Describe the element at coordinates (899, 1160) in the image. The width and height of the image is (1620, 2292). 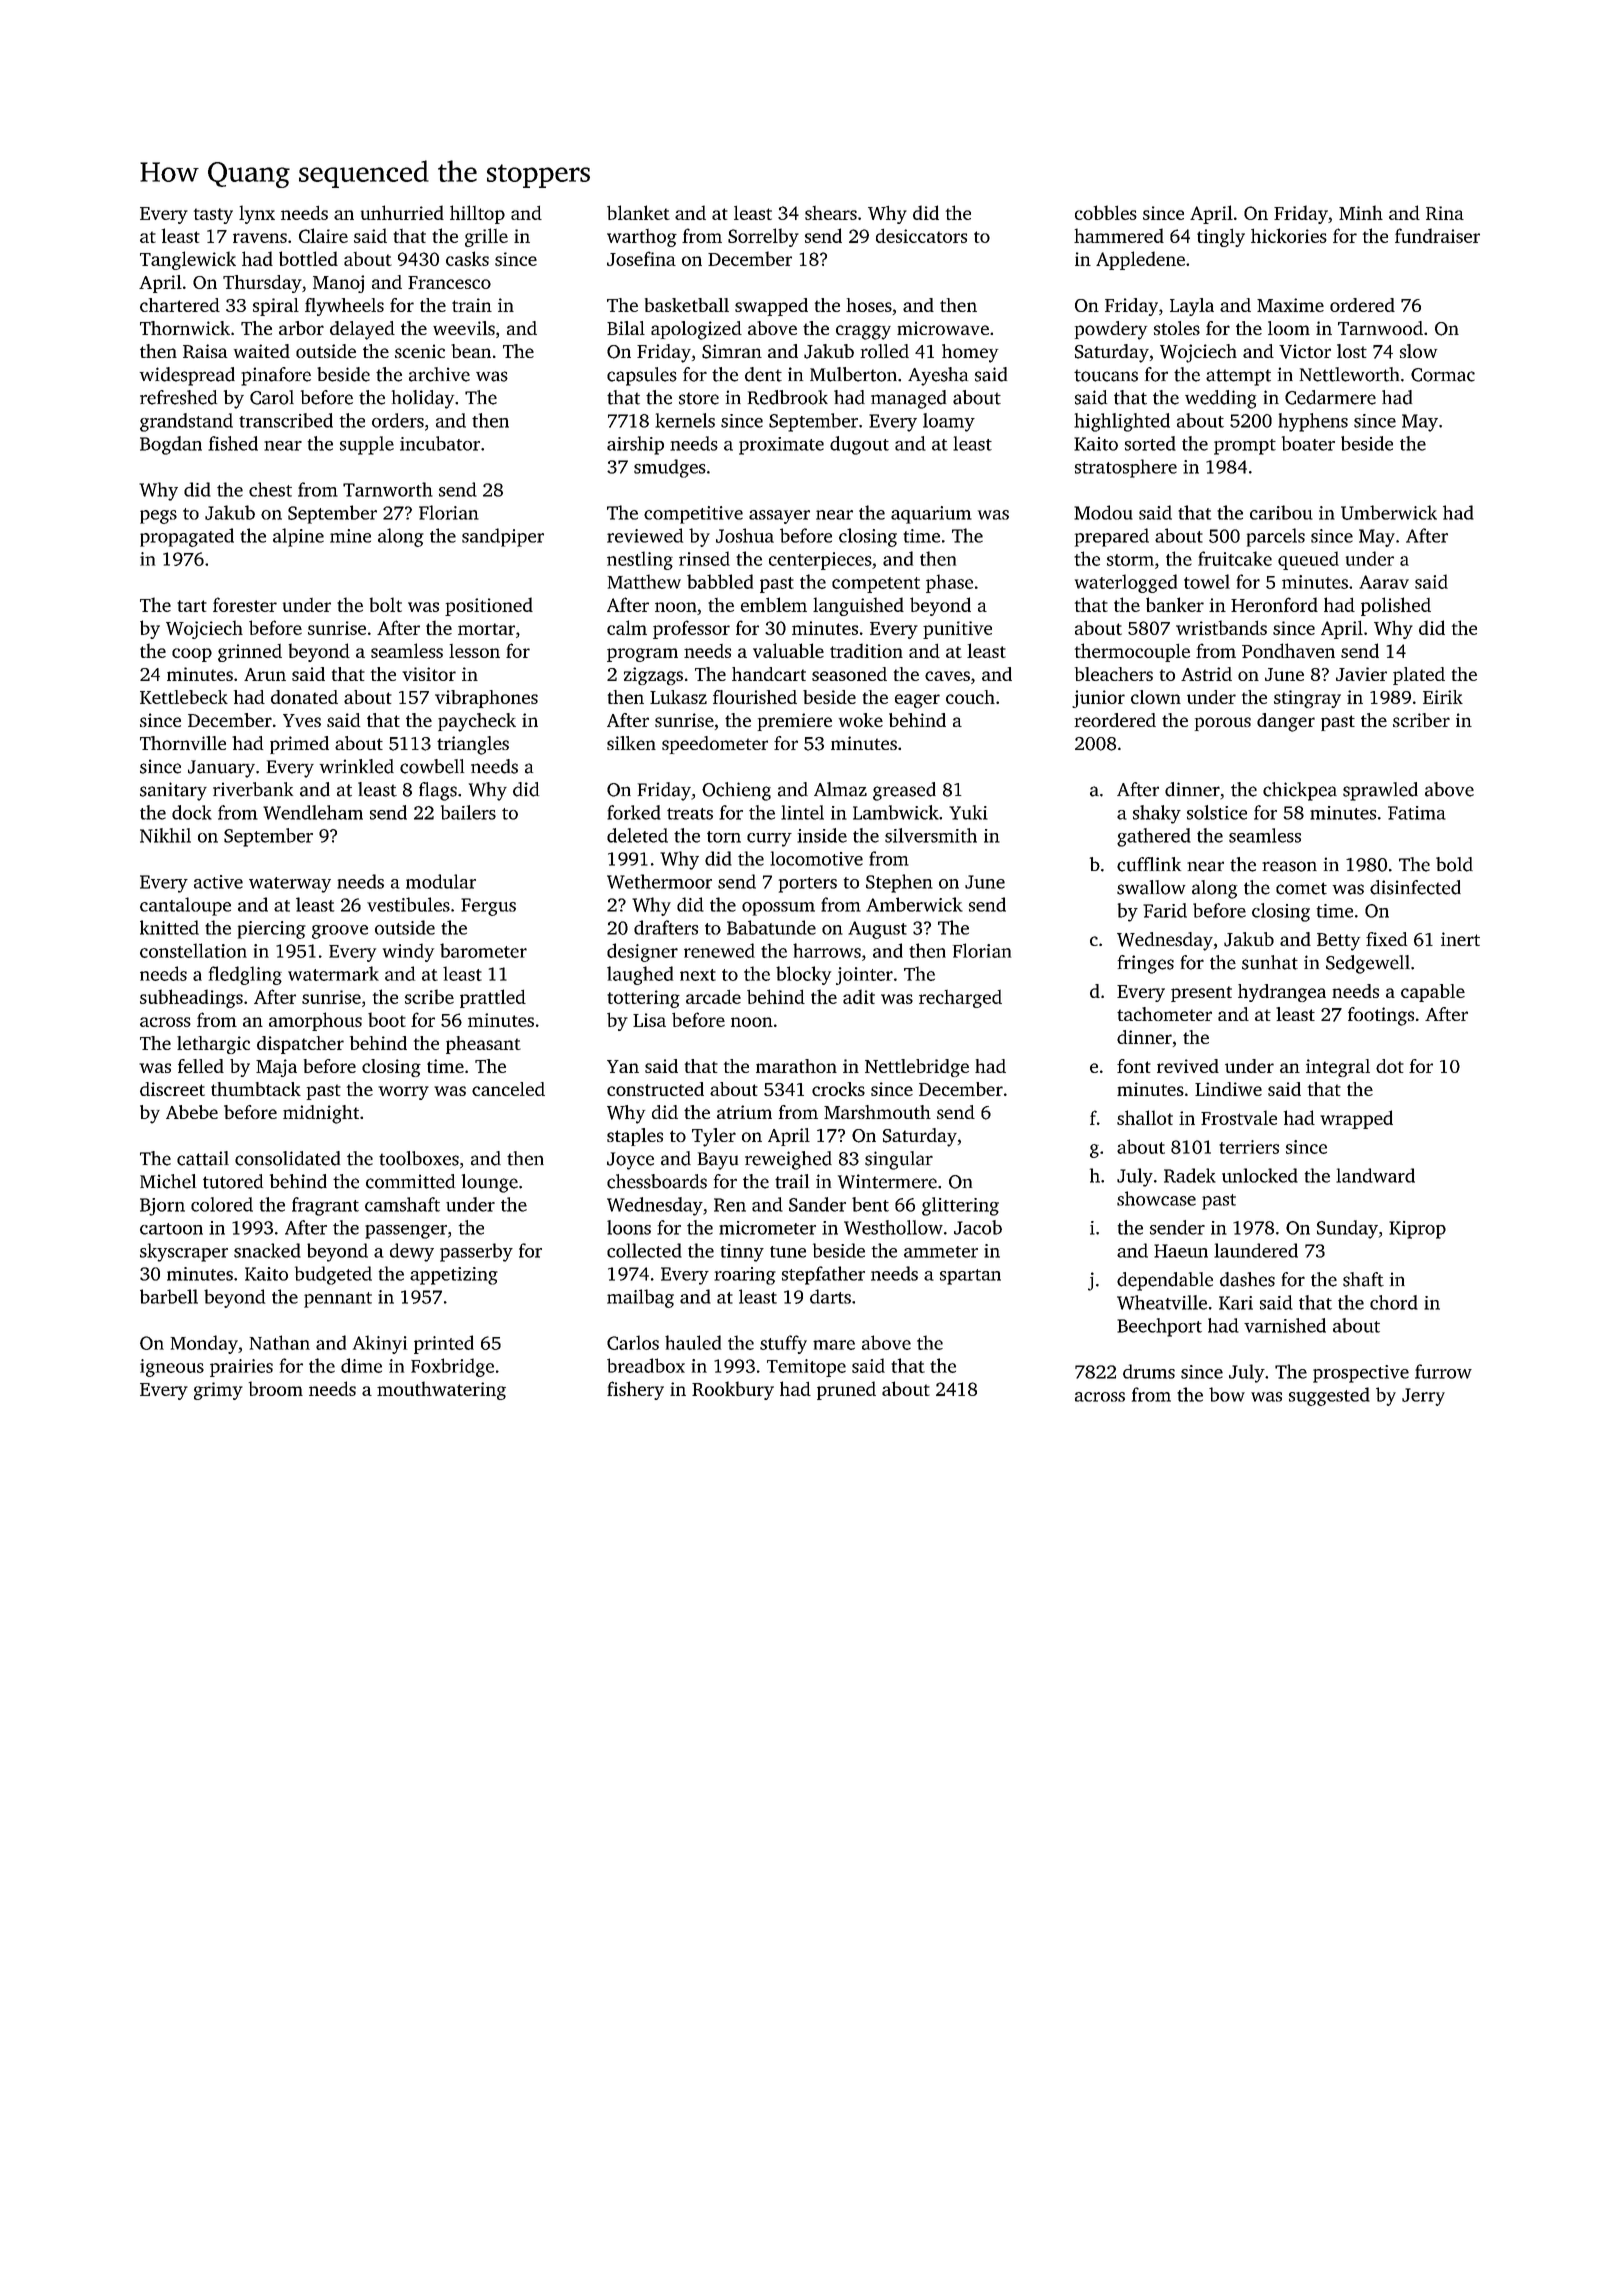
I see `singular` at that location.
